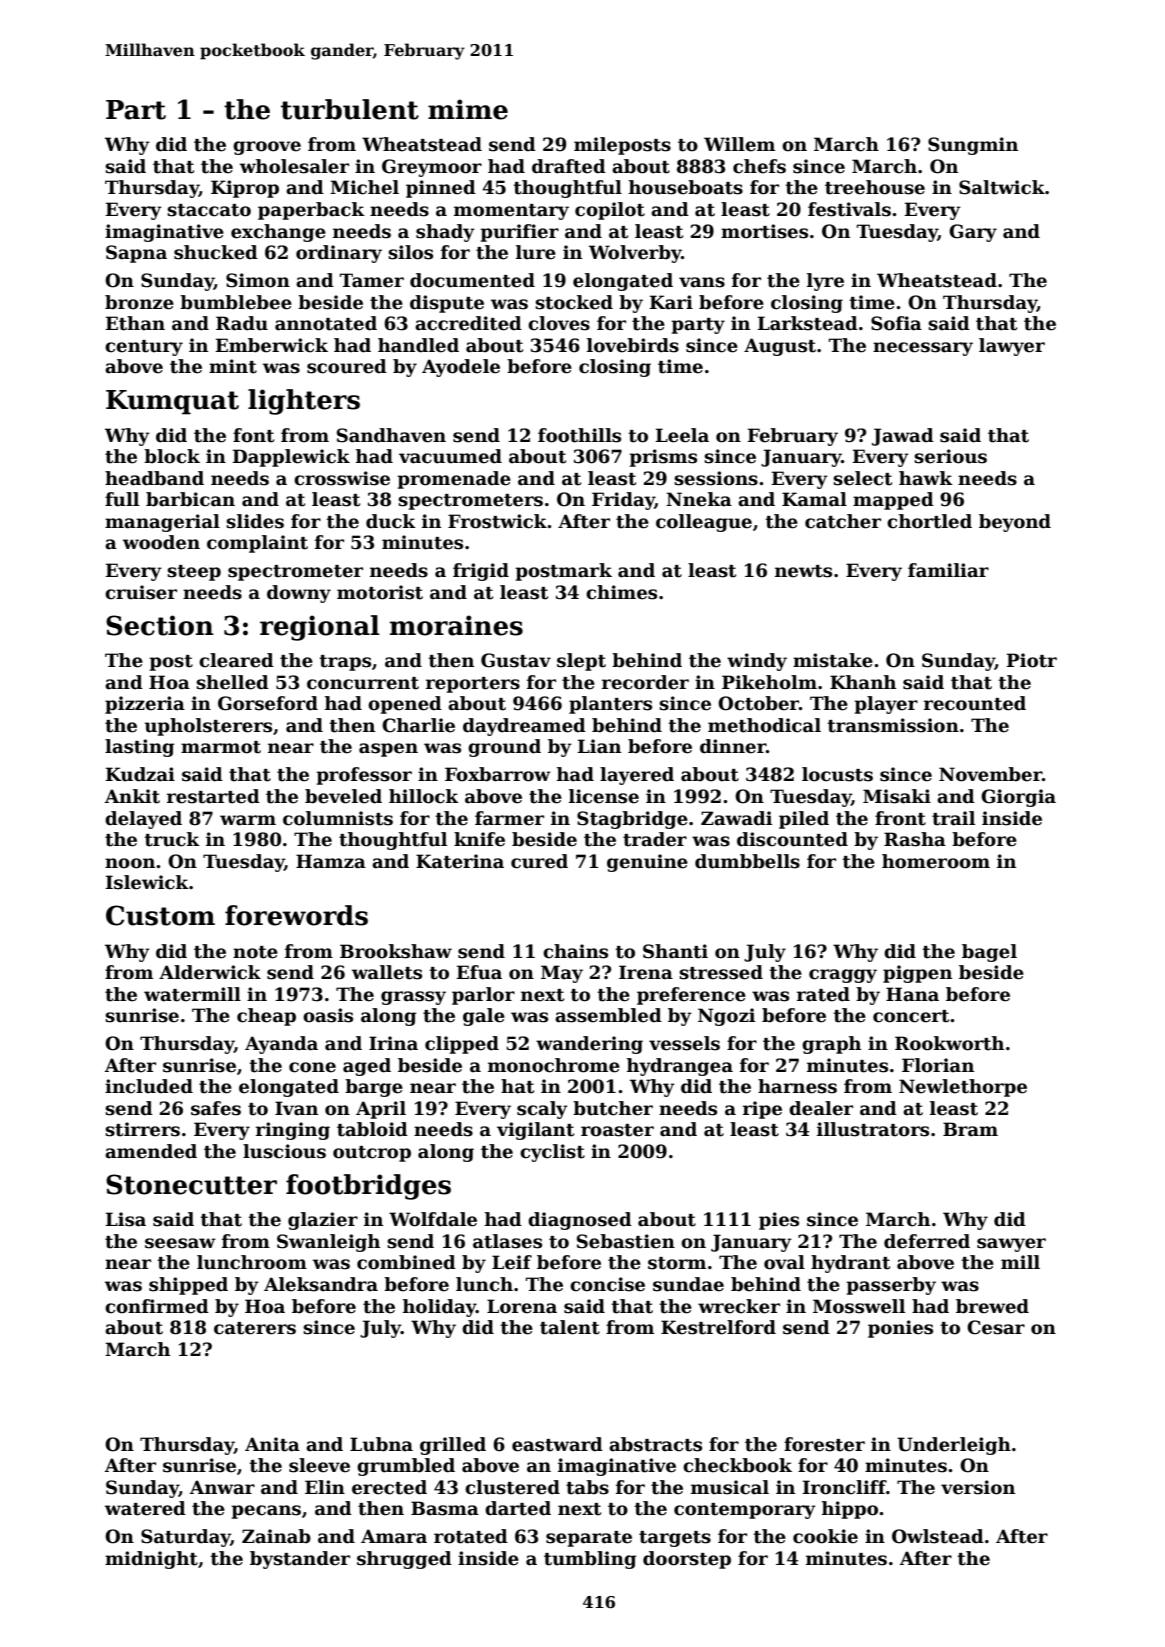 The height and width of the screenshot is (1647, 1165). Describe the element at coordinates (450, 456) in the screenshot. I see `vacuumed` at that location.
